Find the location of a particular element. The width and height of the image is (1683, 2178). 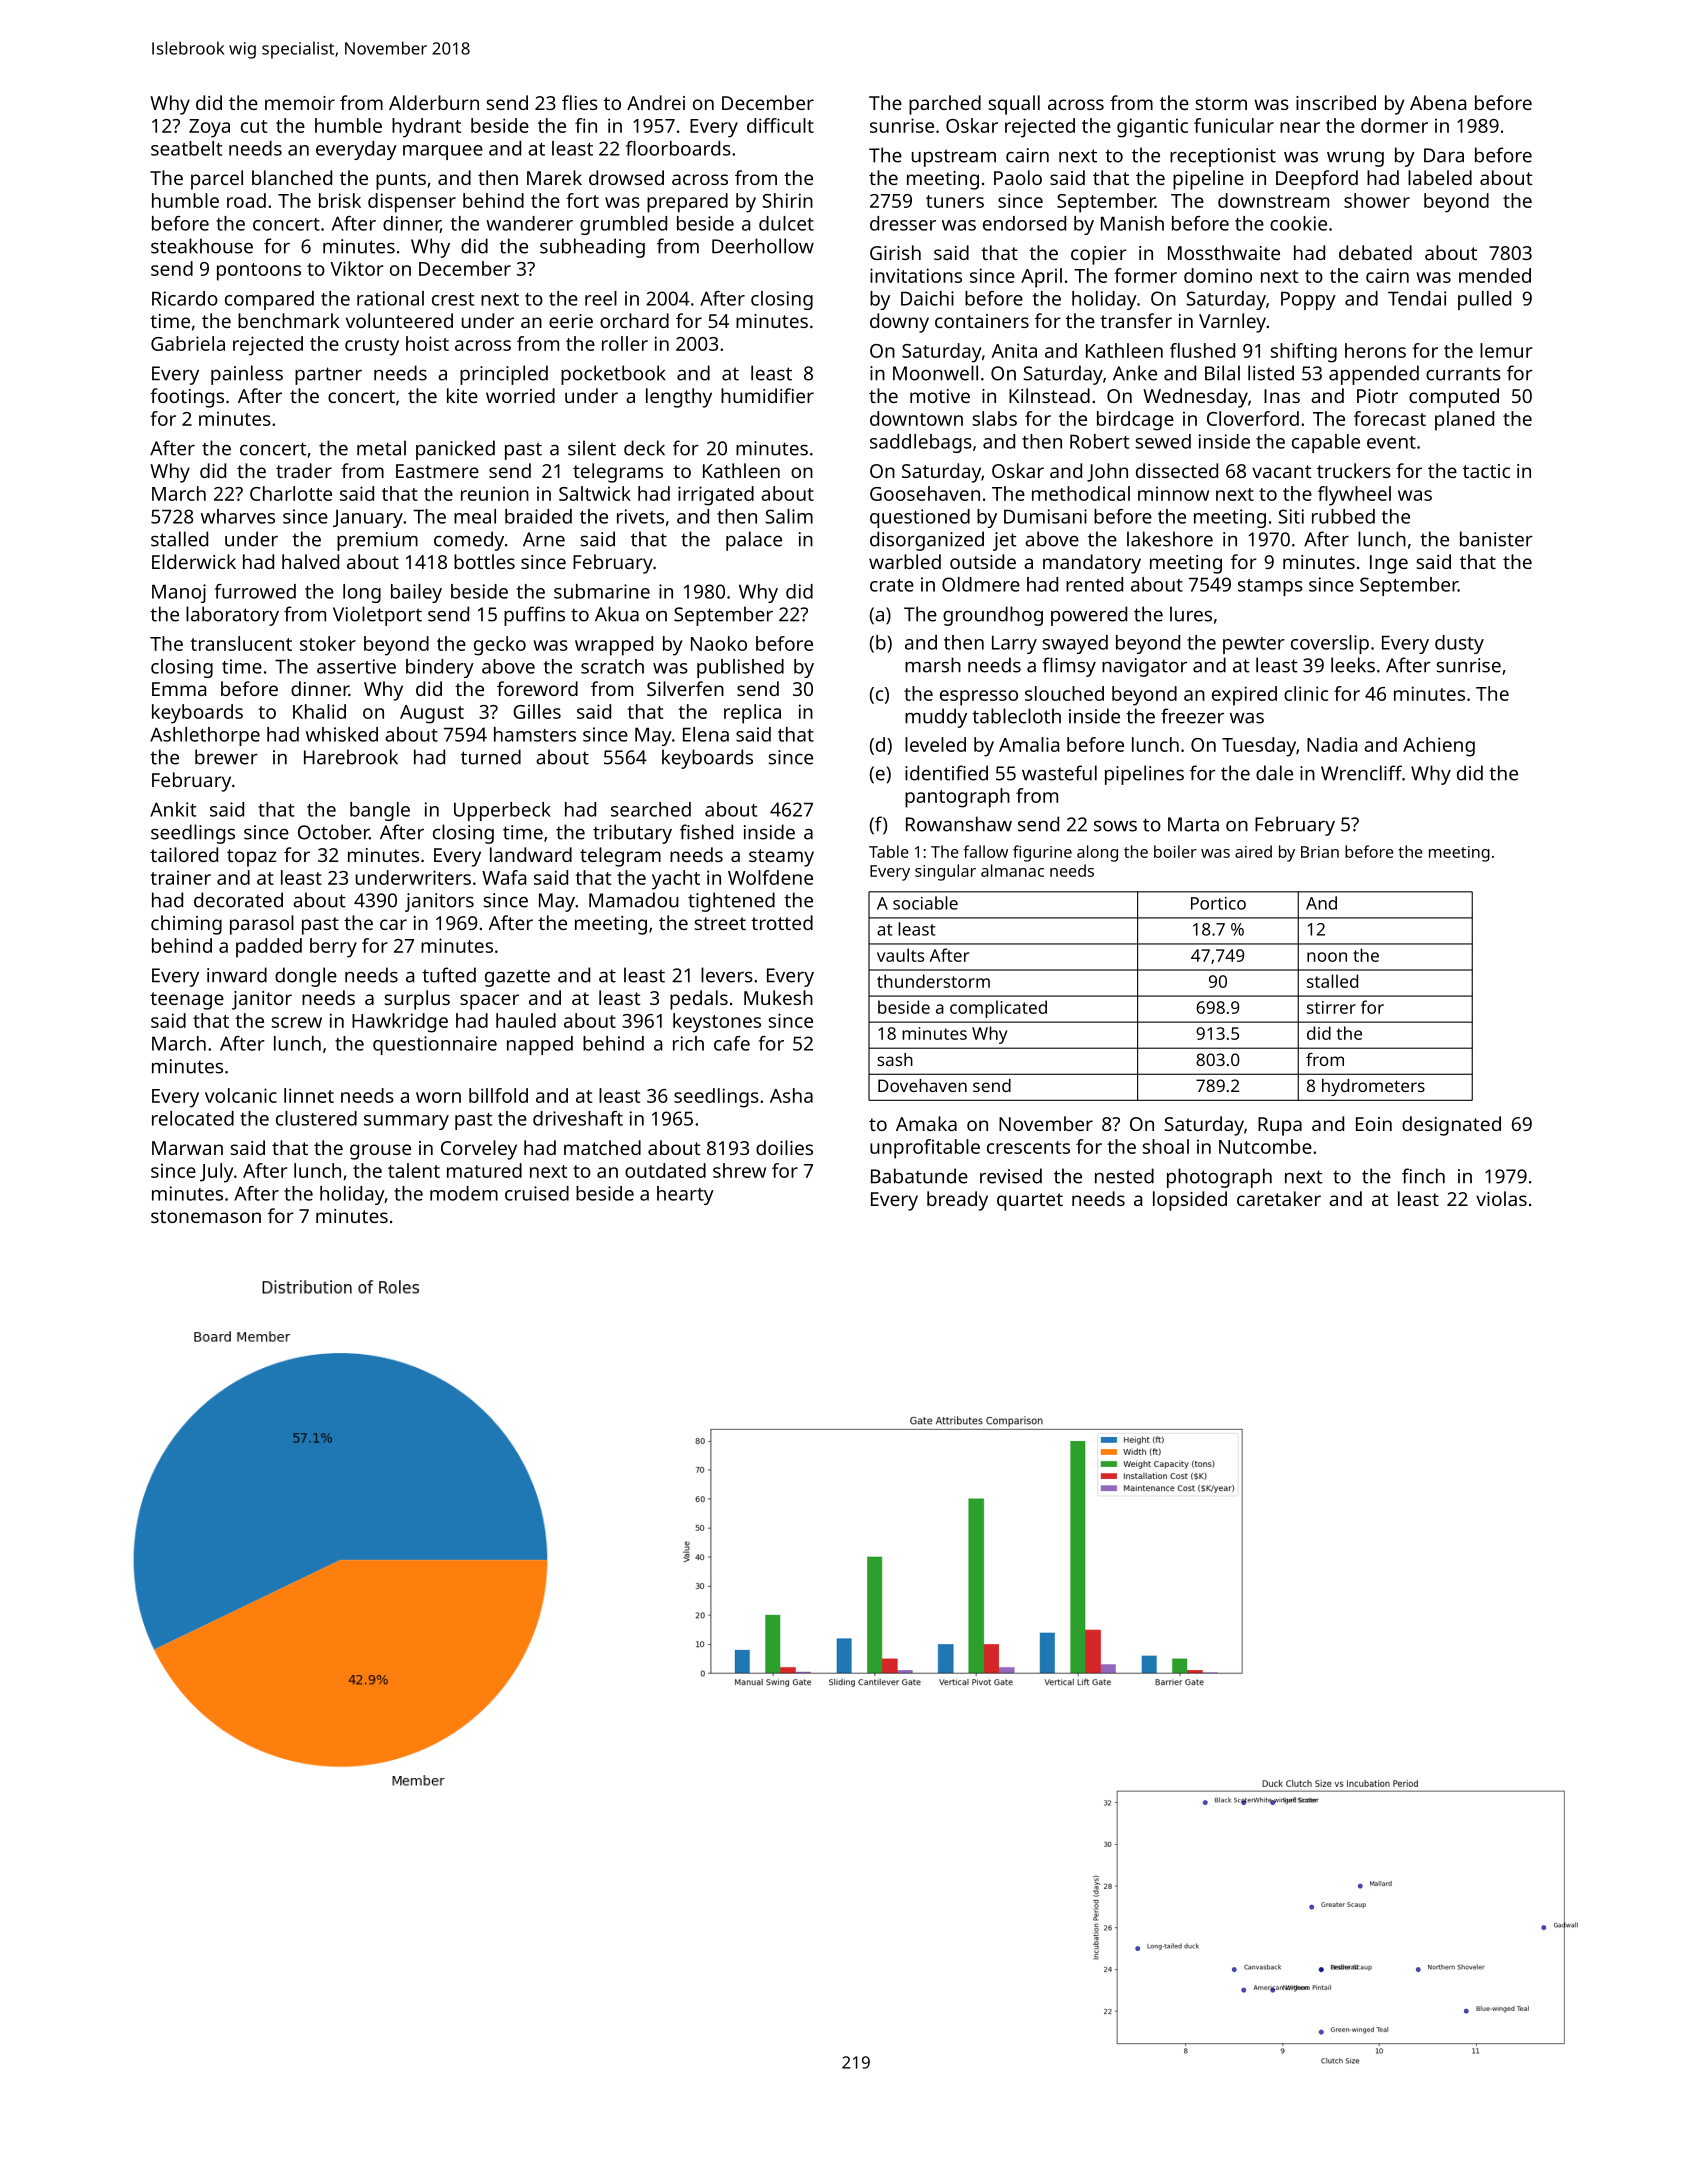

Elderwick is located at coordinates (194, 561).
